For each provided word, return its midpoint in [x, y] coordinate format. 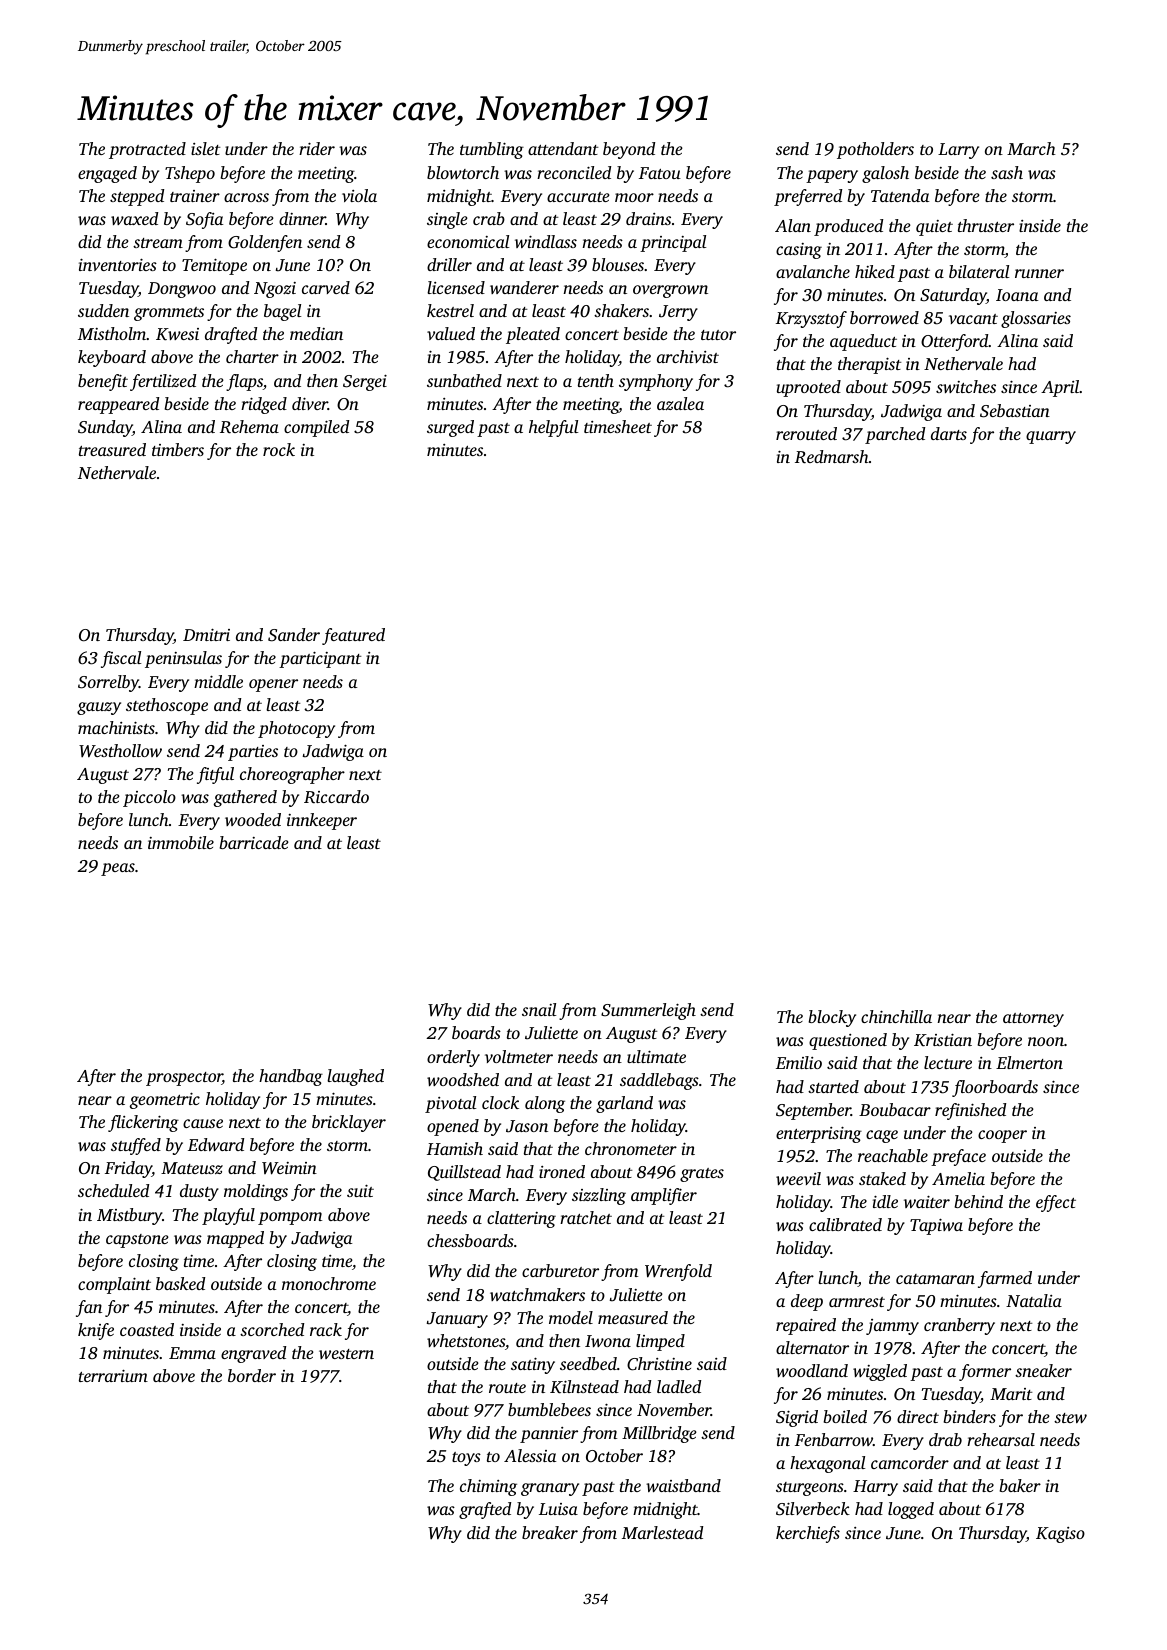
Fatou [660, 173]
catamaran [935, 1279]
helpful [553, 428]
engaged [107, 174]
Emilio [799, 1062]
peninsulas [183, 659]
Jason [527, 1126]
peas [118, 869]
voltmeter [519, 1056]
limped [660, 1342]
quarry [1051, 437]
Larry [958, 151]
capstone [137, 1241]
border [252, 1375]
